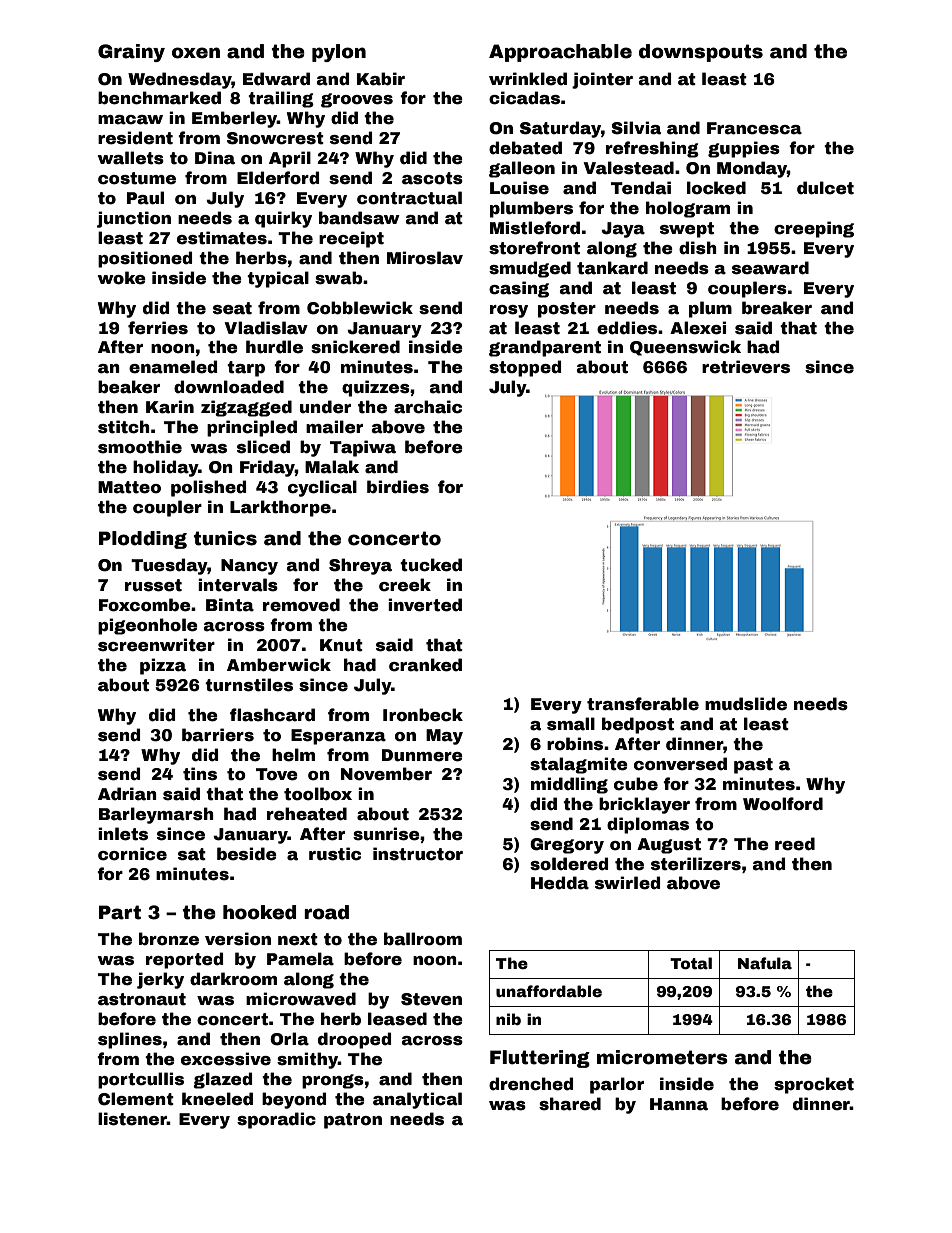 Image resolution: width=952 pixels, height=1233 pixels. Describe the element at coordinates (525, 368) in the screenshot. I see `stopped` at that location.
